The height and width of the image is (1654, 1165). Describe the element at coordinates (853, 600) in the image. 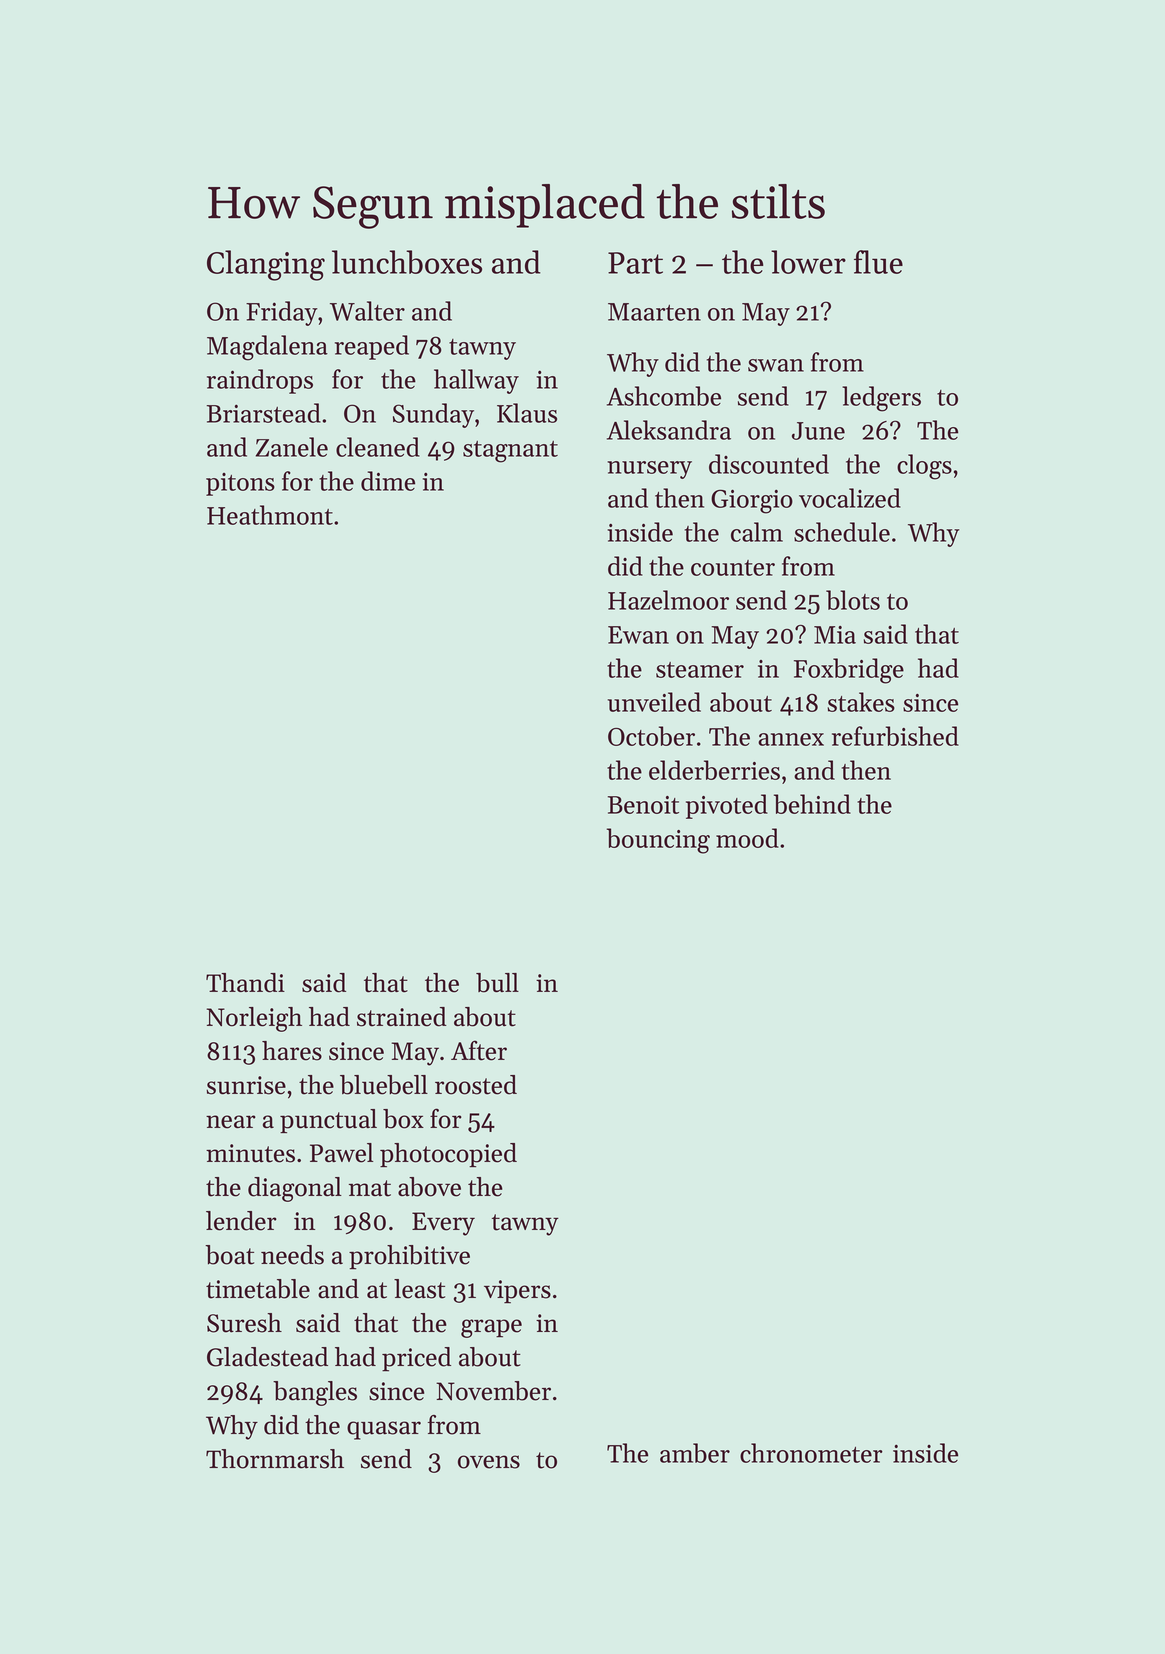

I see `blots` at that location.
